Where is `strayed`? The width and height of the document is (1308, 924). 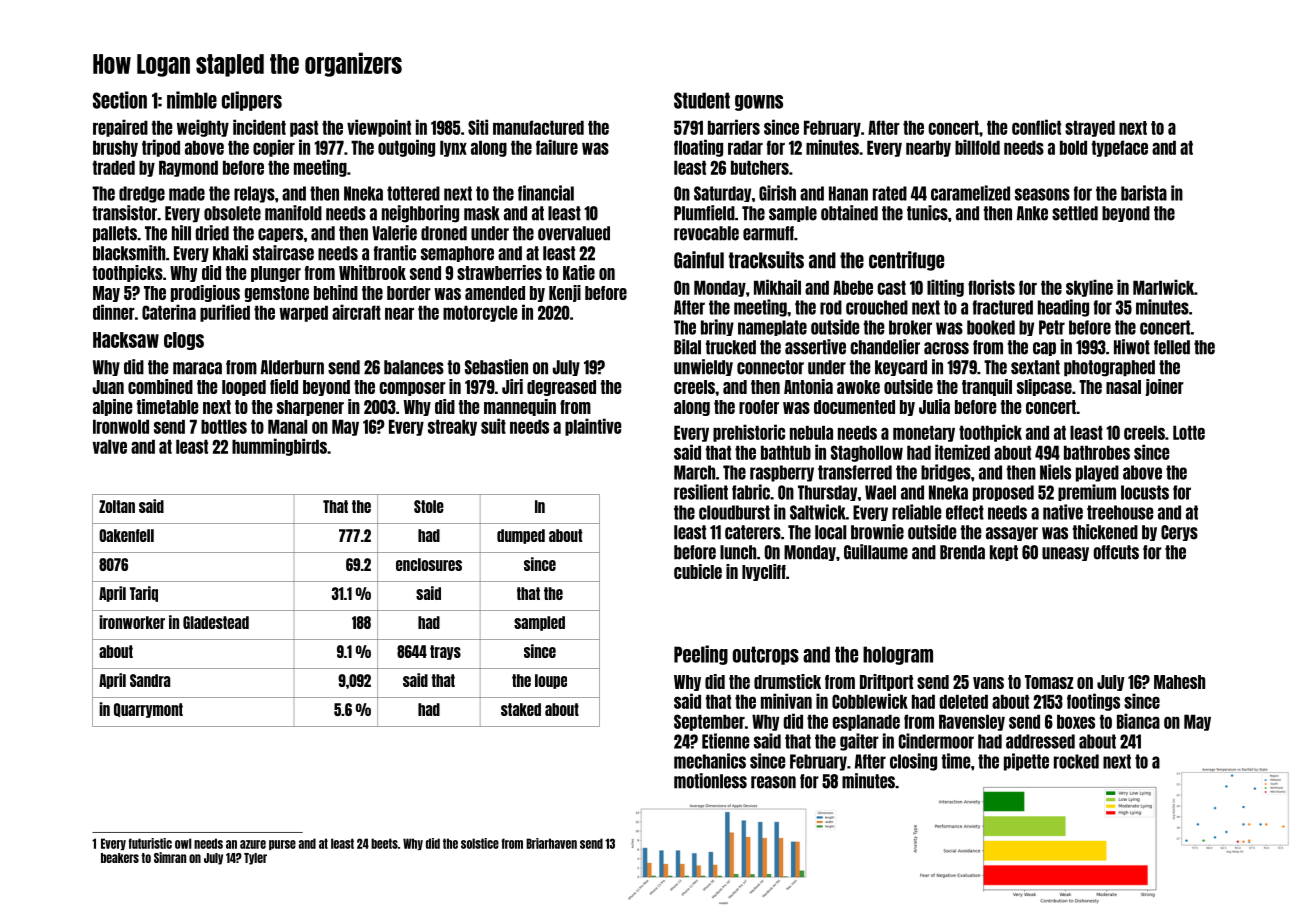 strayed is located at coordinates (1090, 128).
